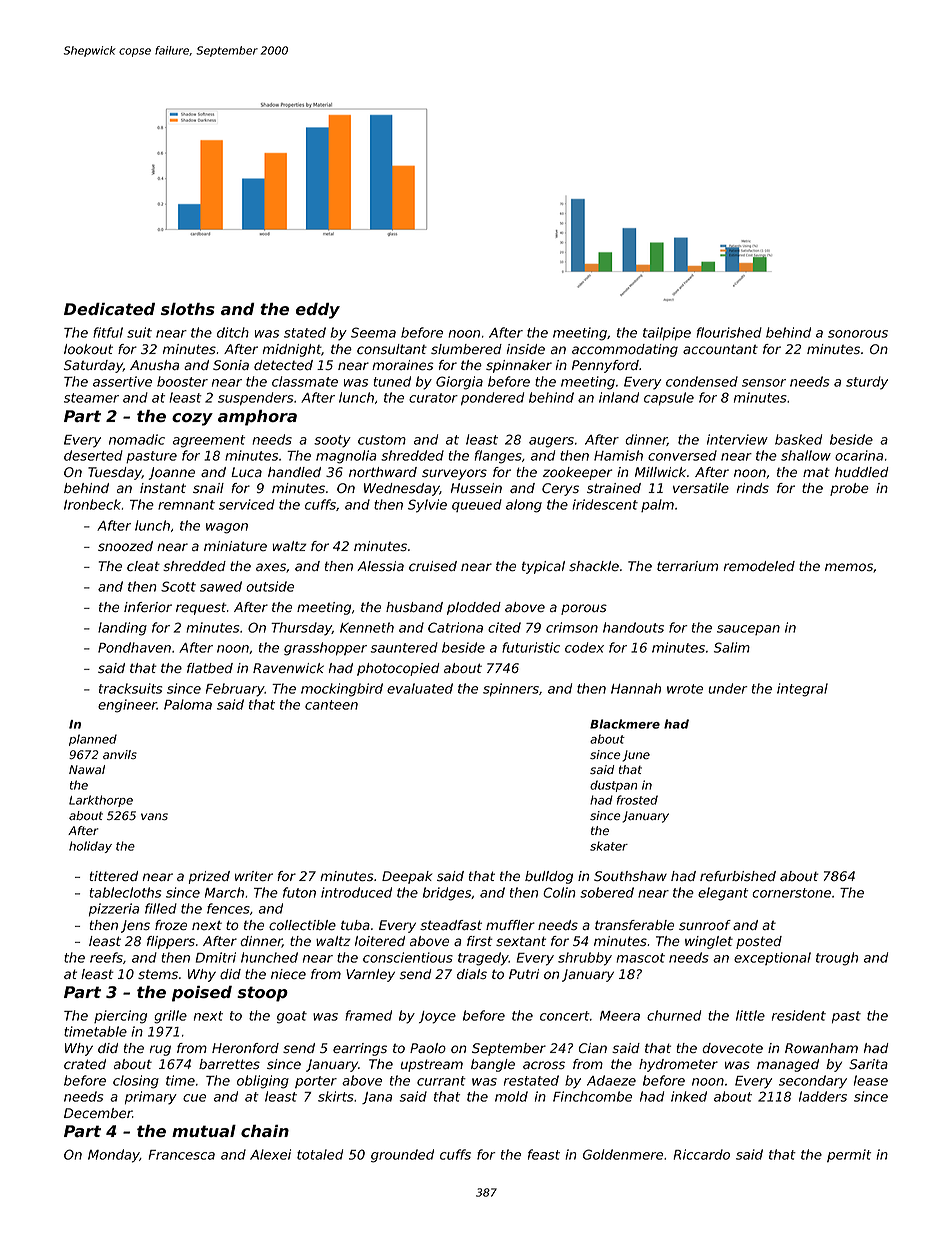 The width and height of the screenshot is (952, 1233). I want to click on Heronford, so click(245, 1048).
